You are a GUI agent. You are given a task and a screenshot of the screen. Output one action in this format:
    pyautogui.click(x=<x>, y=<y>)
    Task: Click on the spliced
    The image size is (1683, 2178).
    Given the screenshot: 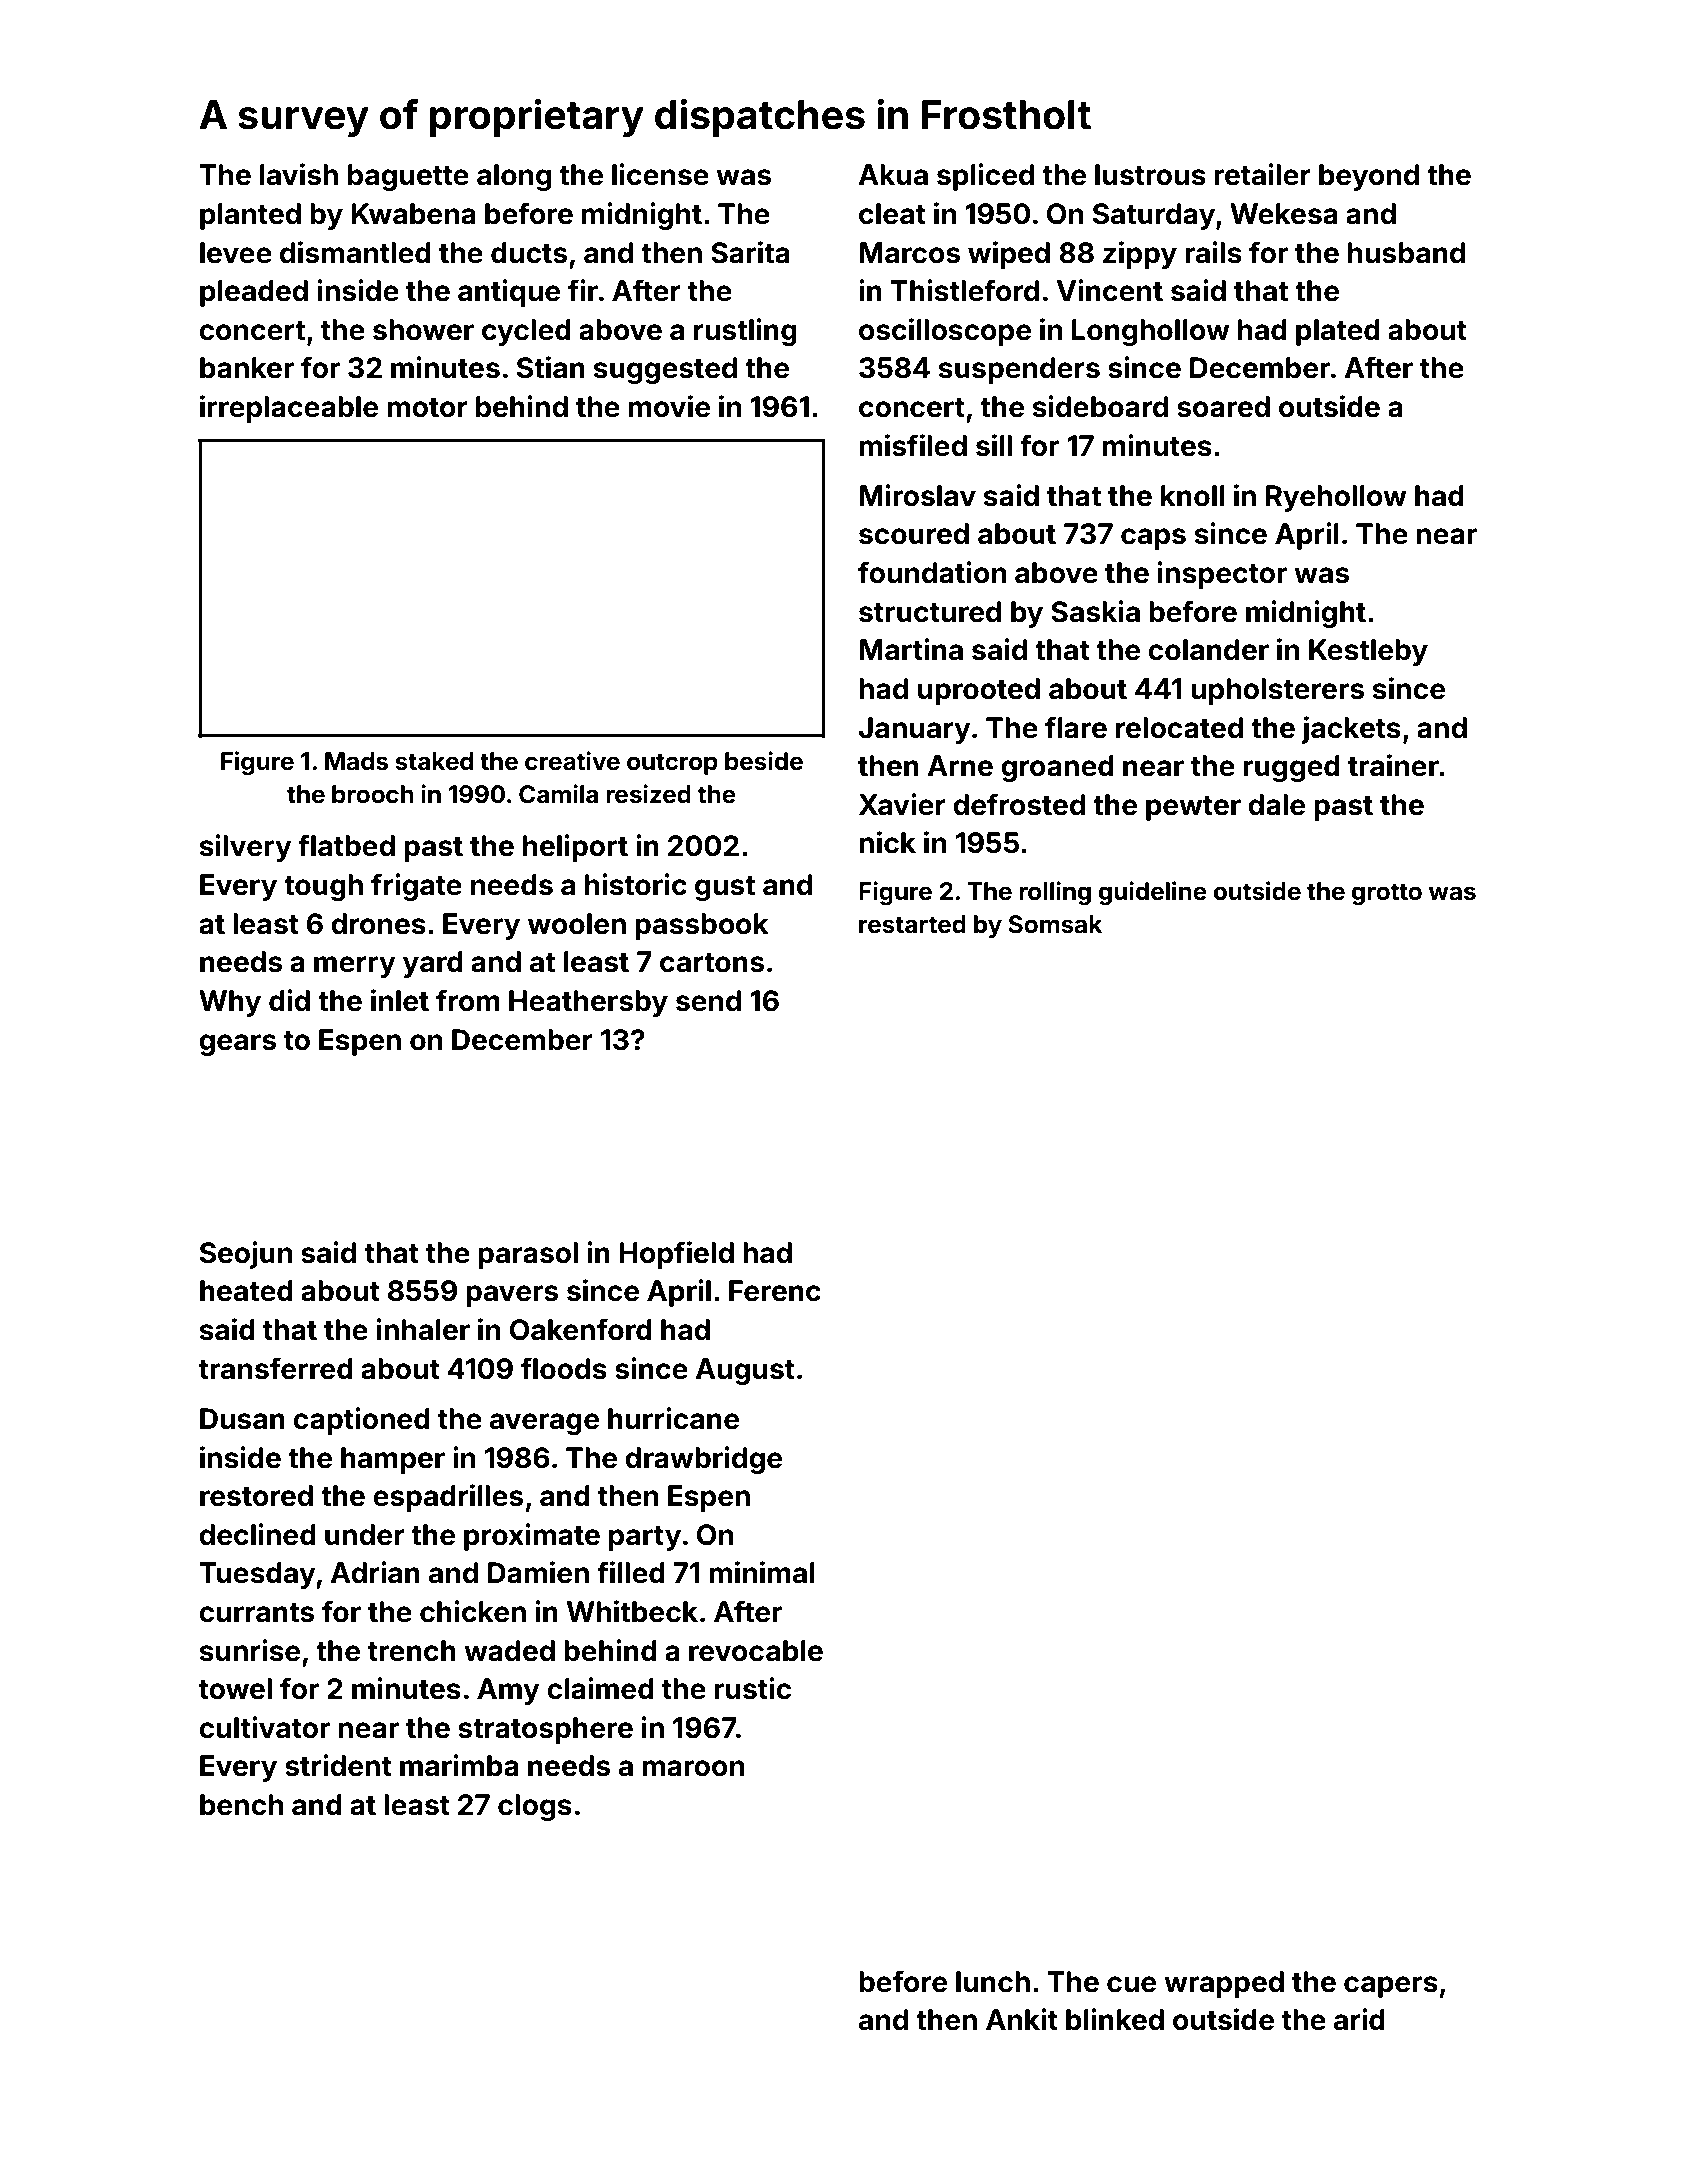 What is the action you would take?
    pyautogui.click(x=985, y=177)
